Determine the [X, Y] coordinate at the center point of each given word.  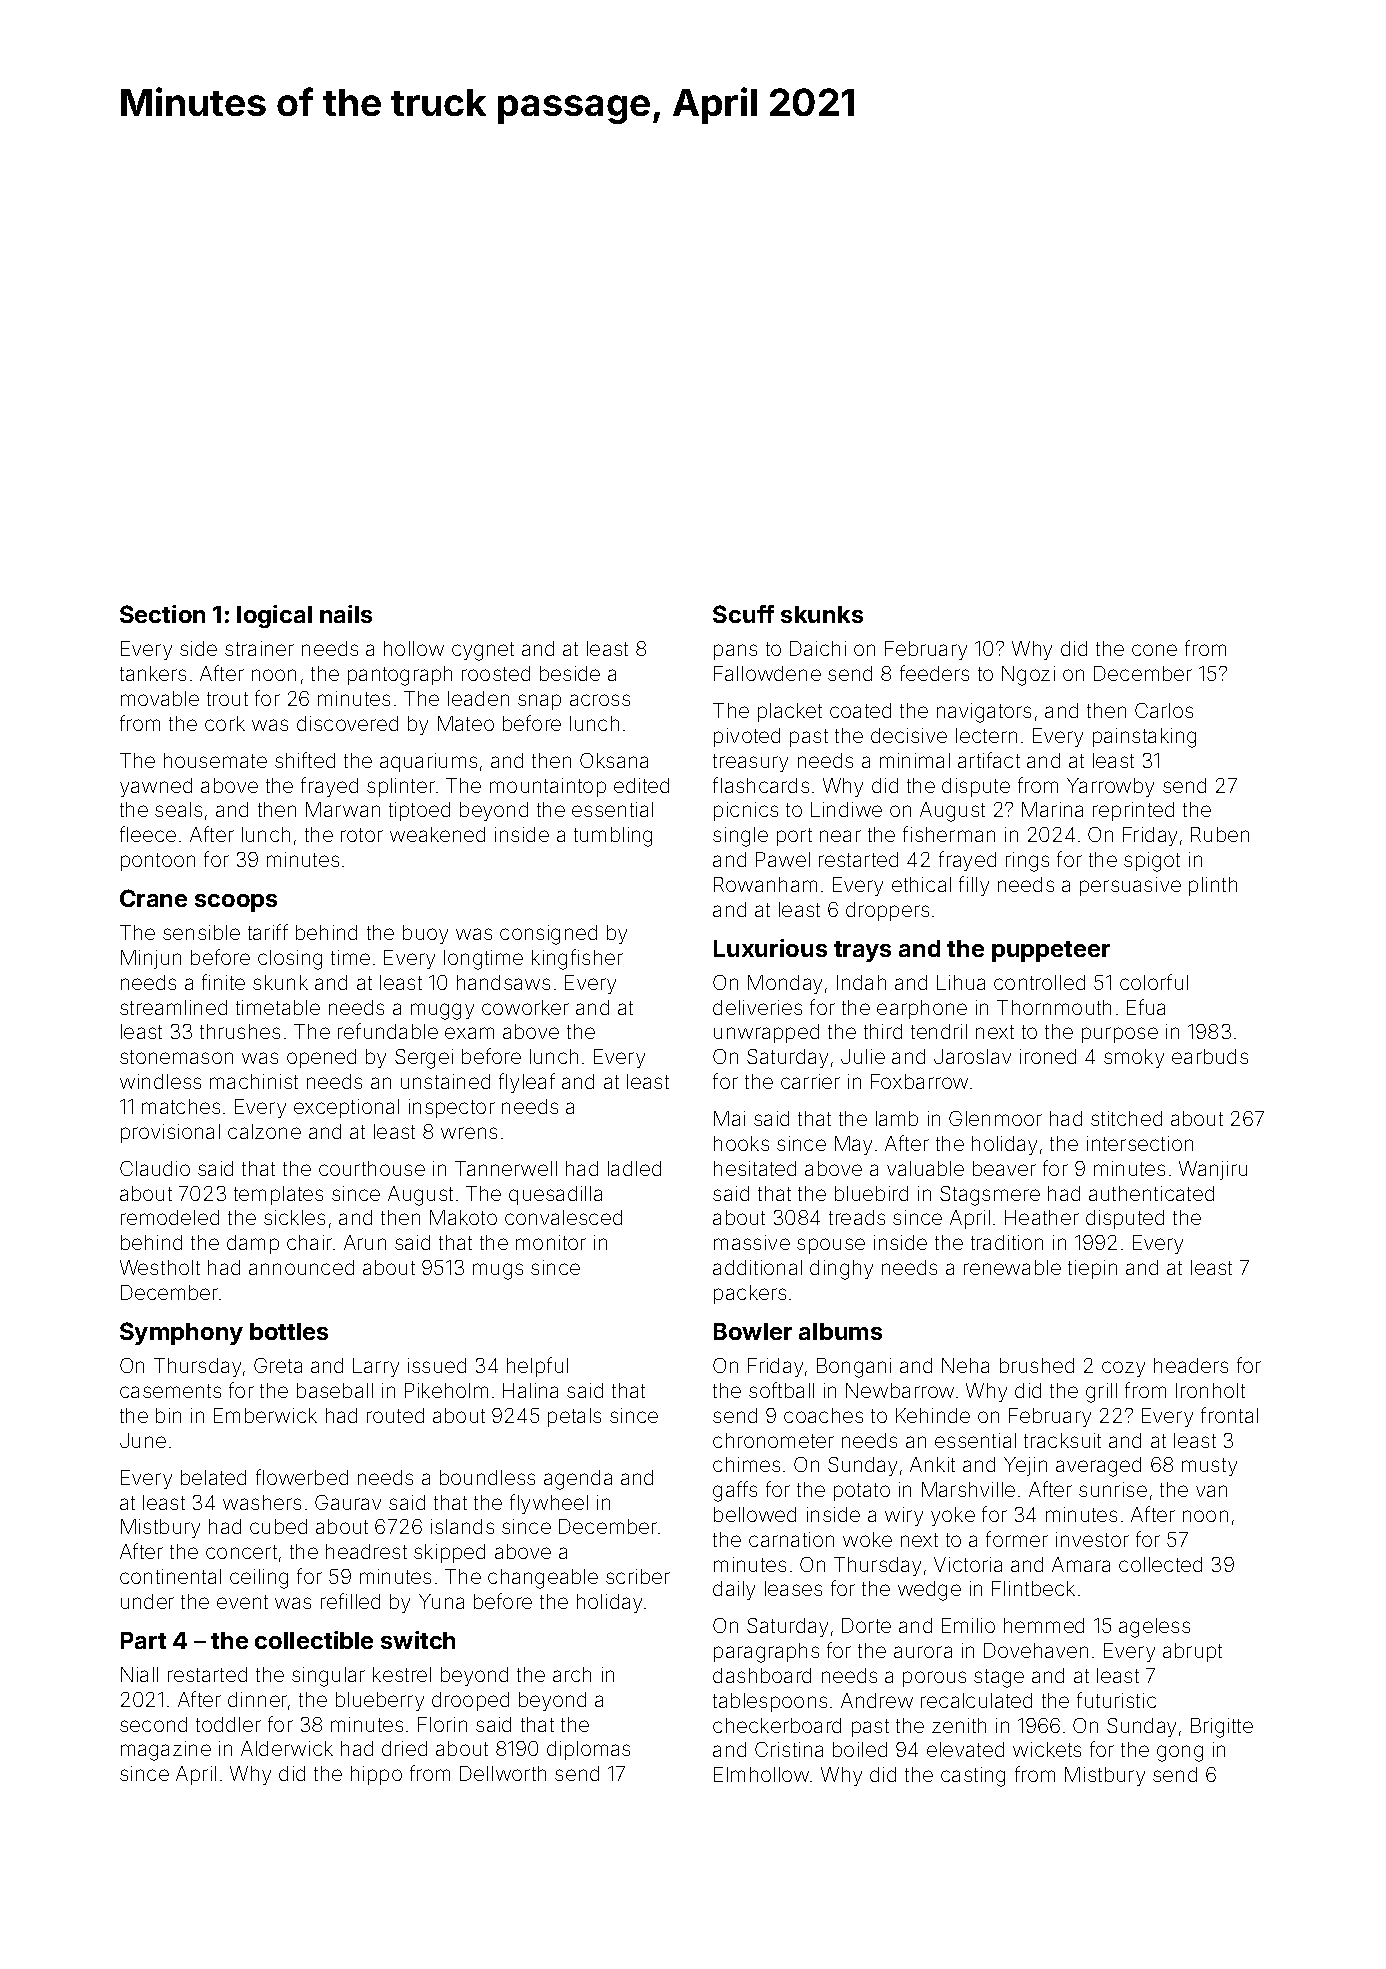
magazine [166, 1751]
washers [262, 1502]
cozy [1123, 1369]
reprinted [1133, 811]
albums [840, 1331]
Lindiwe [846, 809]
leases [793, 1588]
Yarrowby [1110, 787]
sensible [201, 932]
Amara [1081, 1564]
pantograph [400, 676]
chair [309, 1242]
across [600, 700]
